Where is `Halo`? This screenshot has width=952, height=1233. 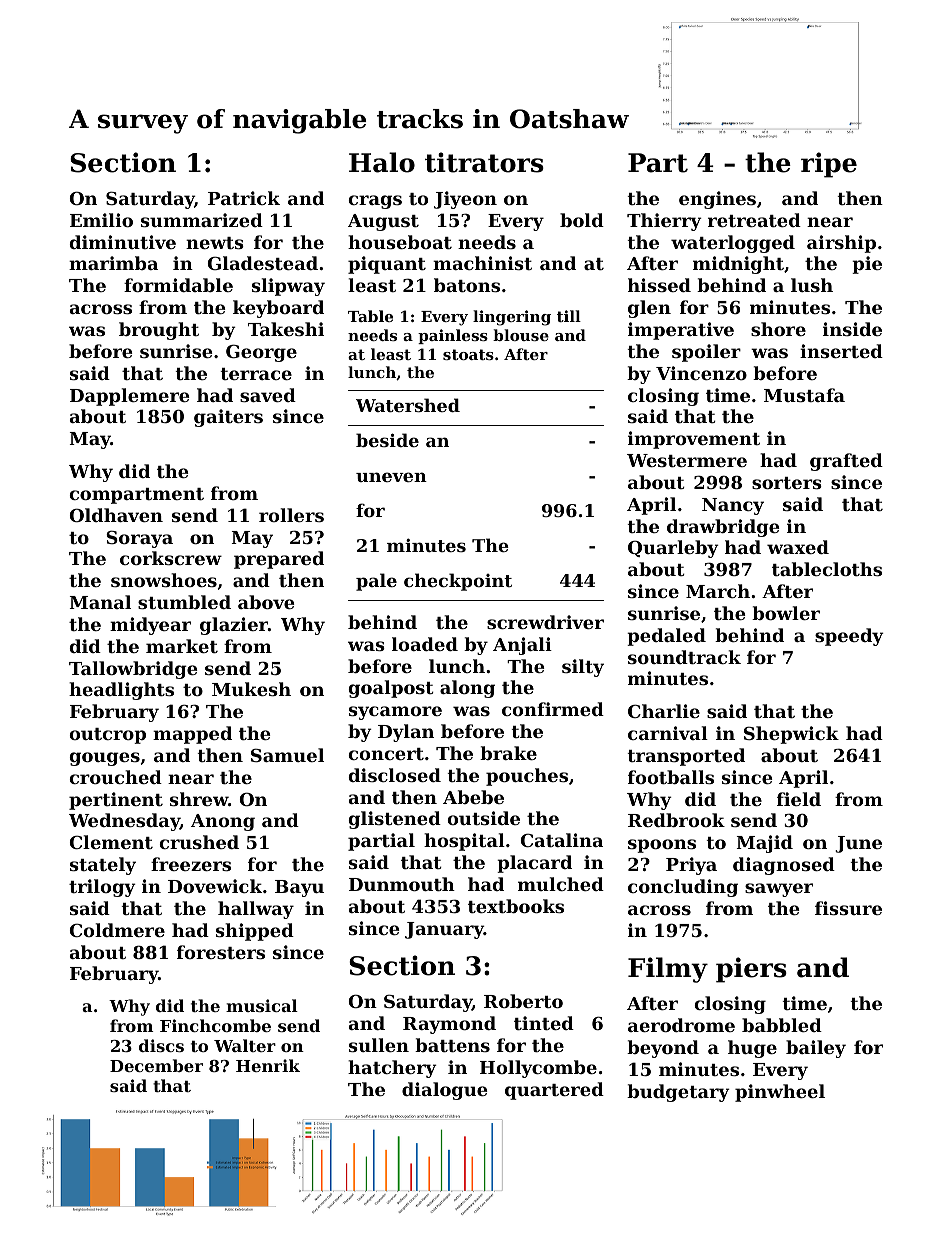 Halo is located at coordinates (382, 162).
